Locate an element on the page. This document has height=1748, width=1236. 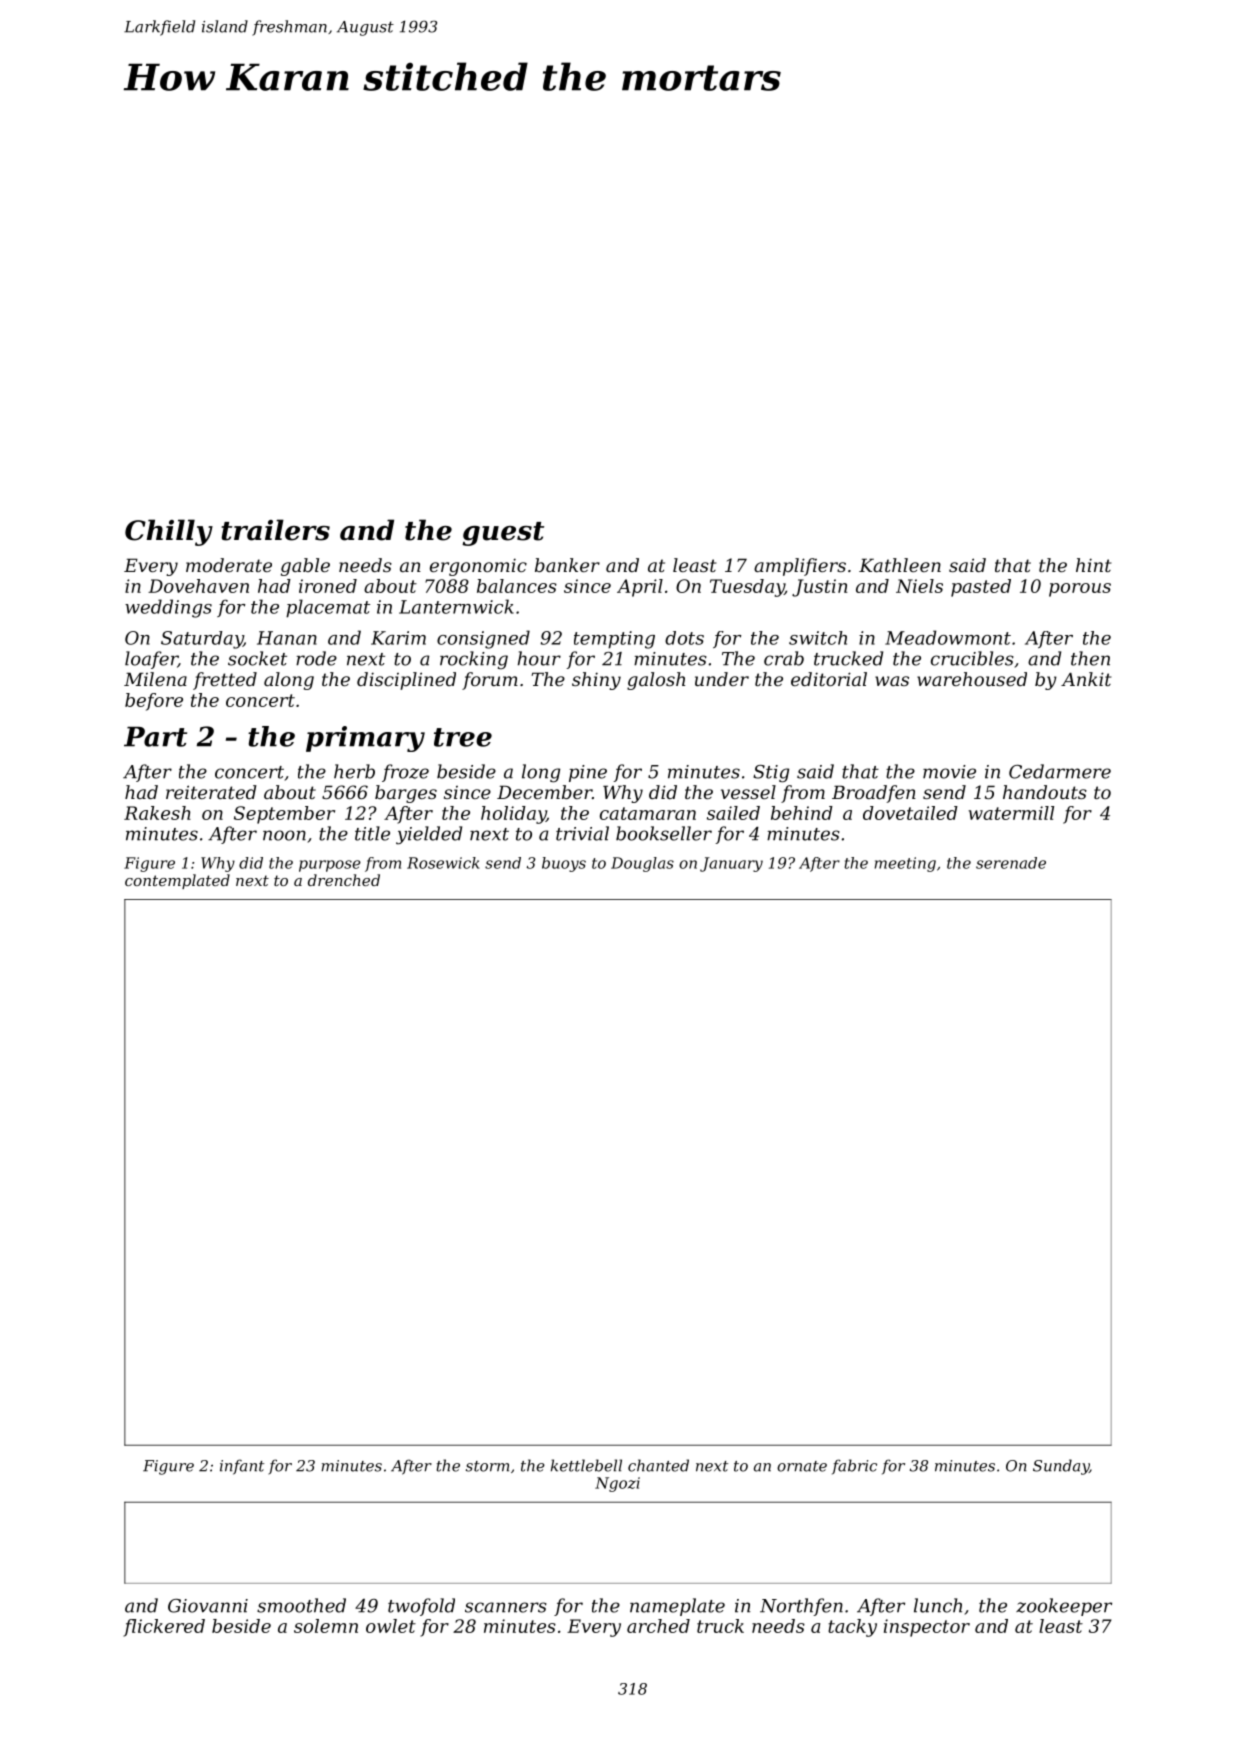
yielded is located at coordinates (429, 835).
